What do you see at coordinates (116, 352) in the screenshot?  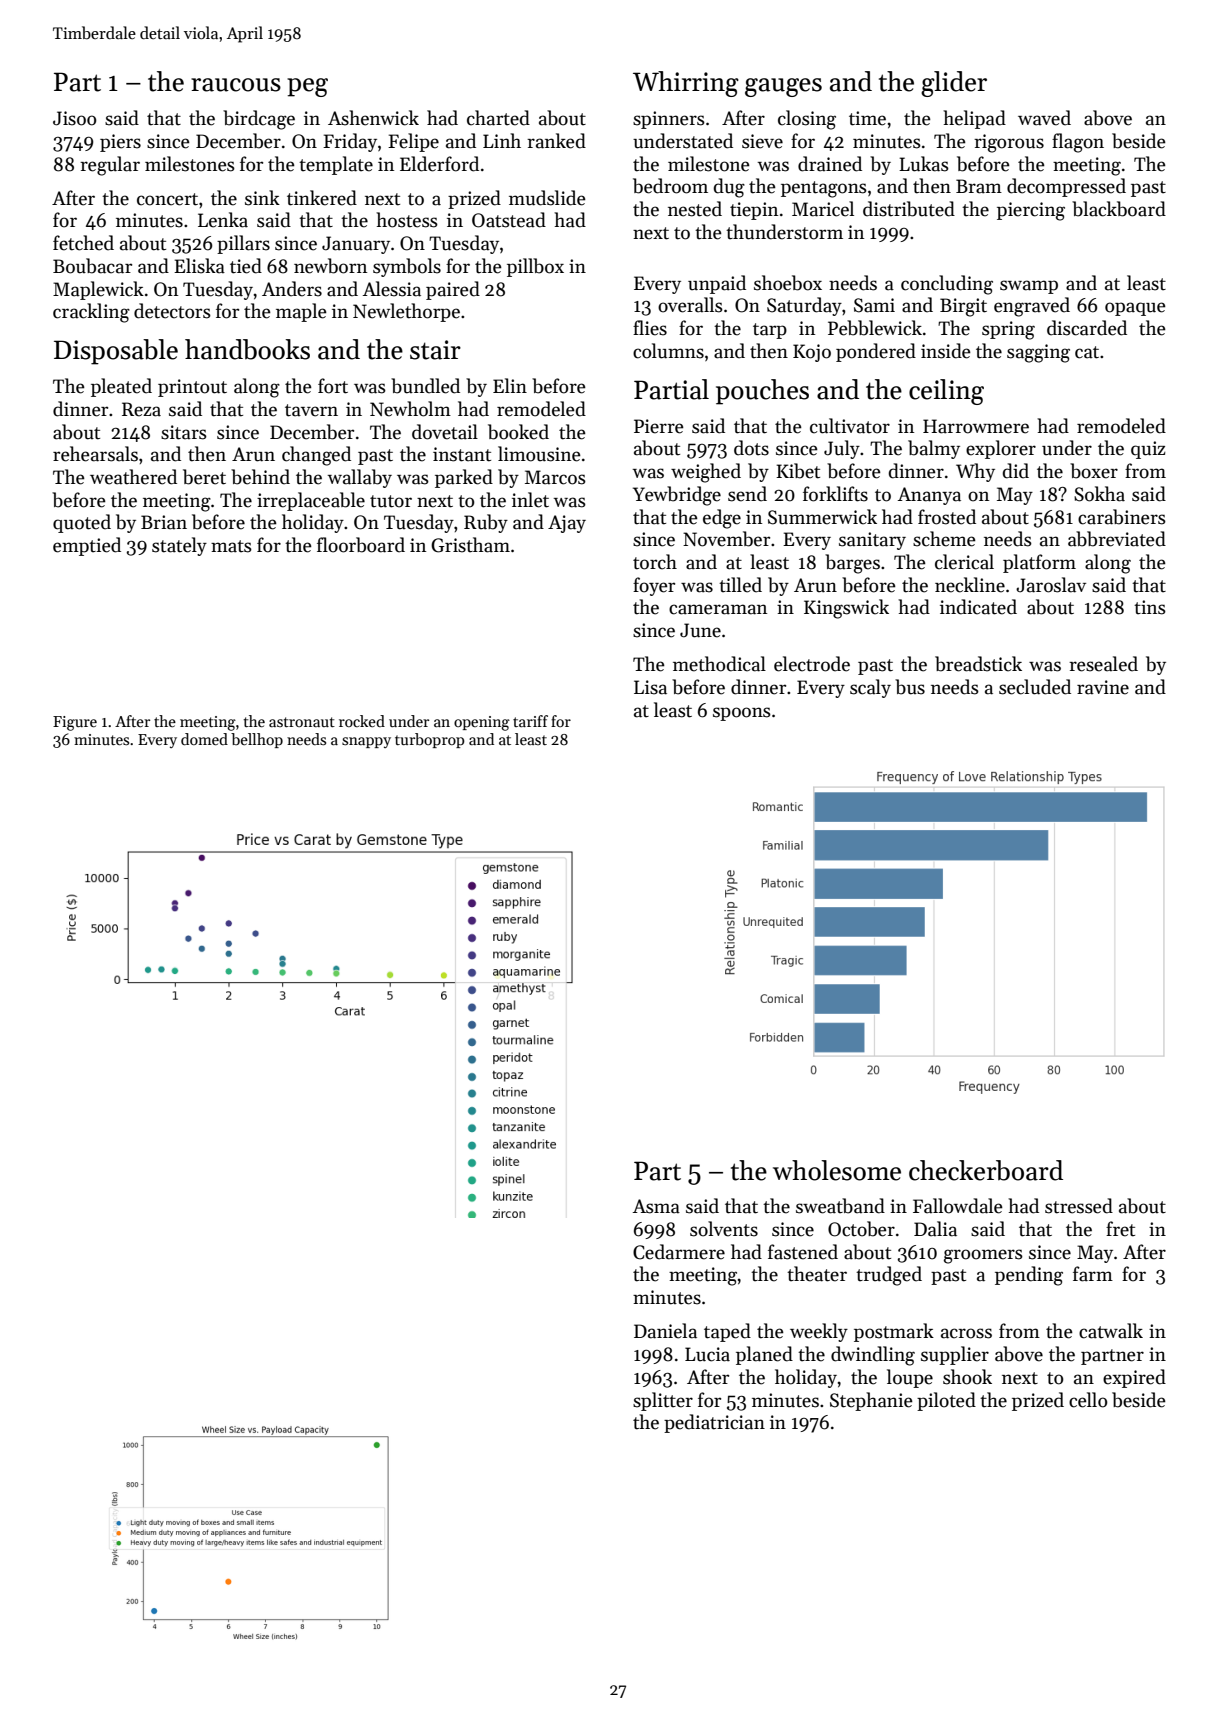 I see `Disposable` at bounding box center [116, 352].
